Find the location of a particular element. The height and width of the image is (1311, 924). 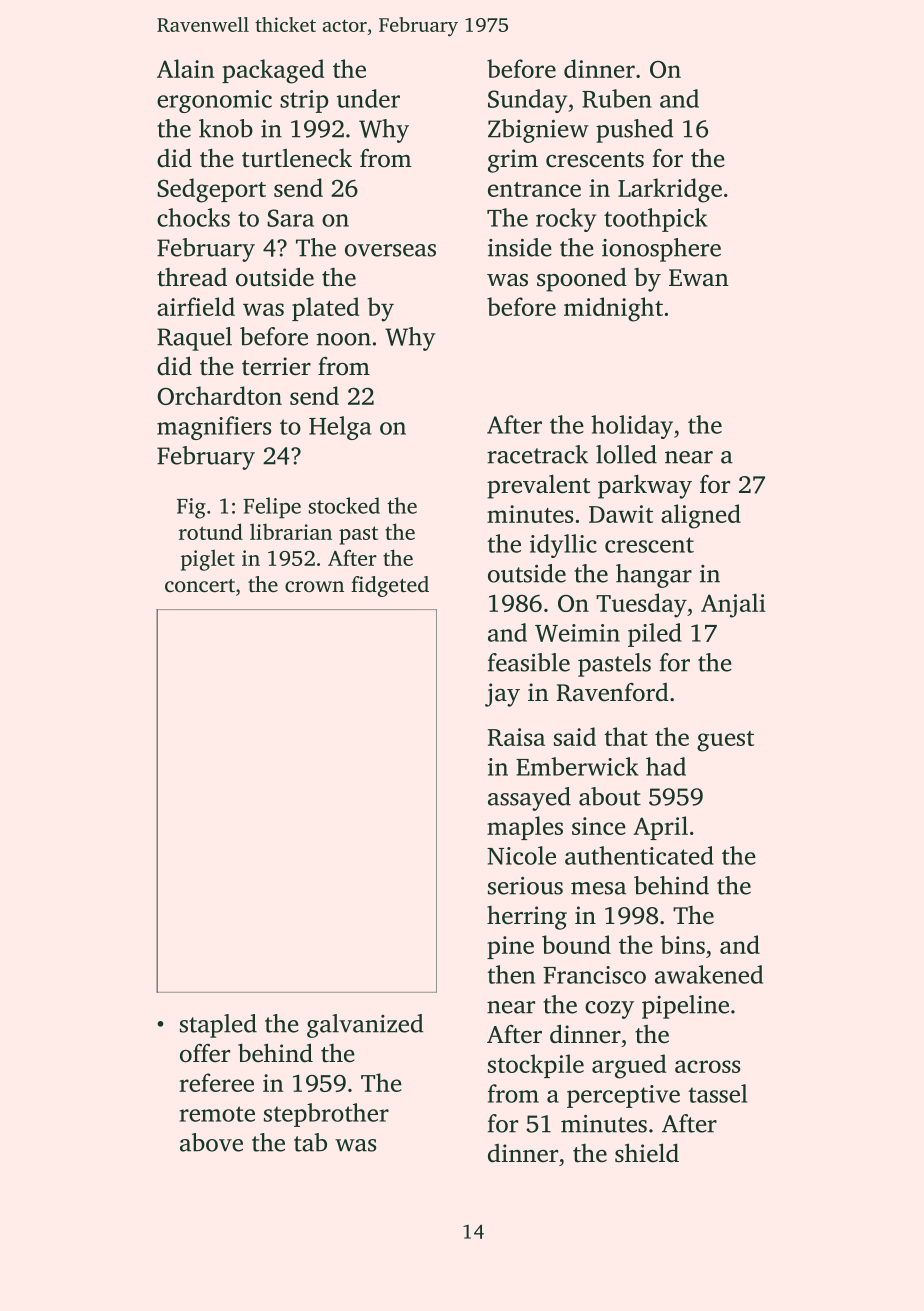

noon is located at coordinates (344, 339).
